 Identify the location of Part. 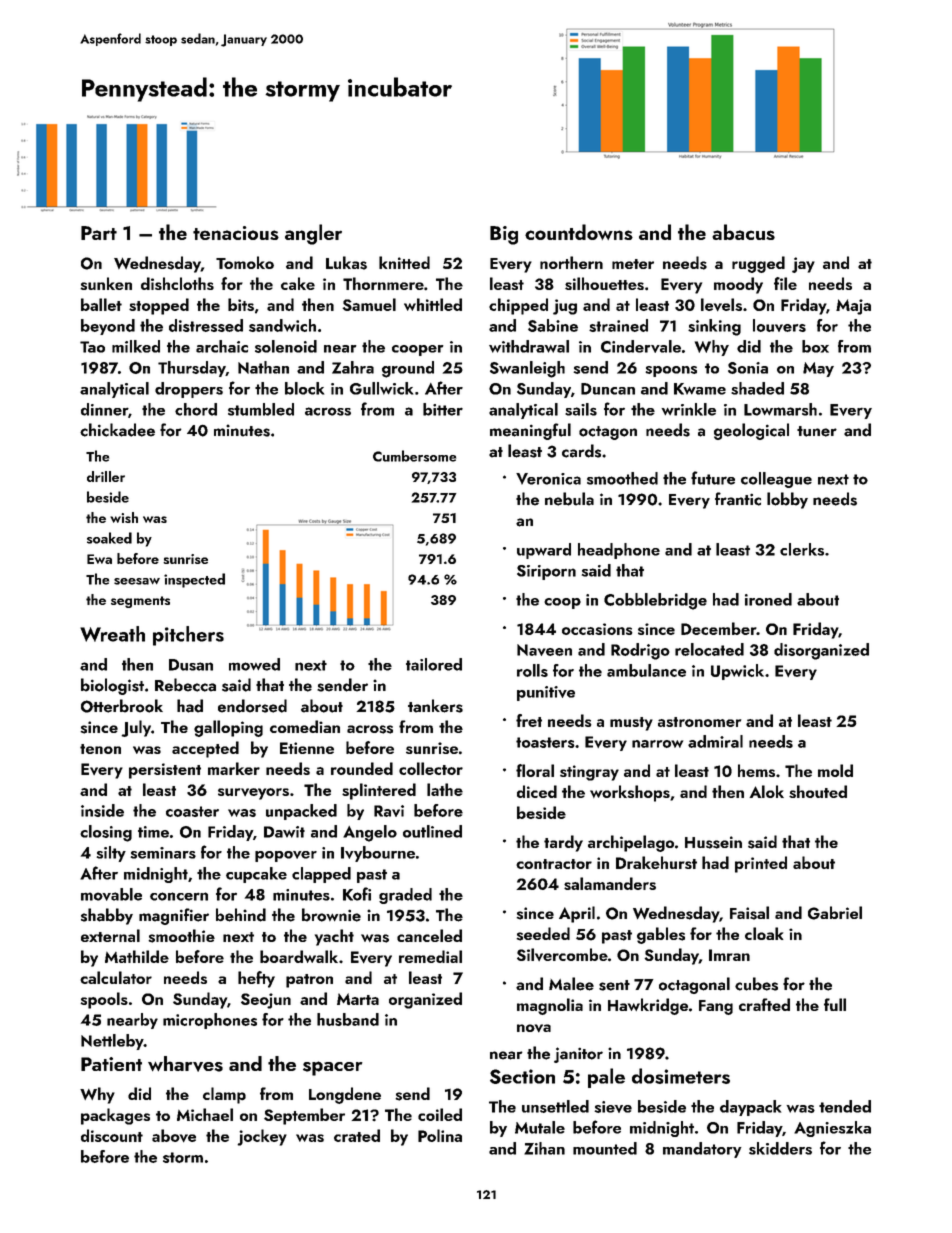
(99, 233).
